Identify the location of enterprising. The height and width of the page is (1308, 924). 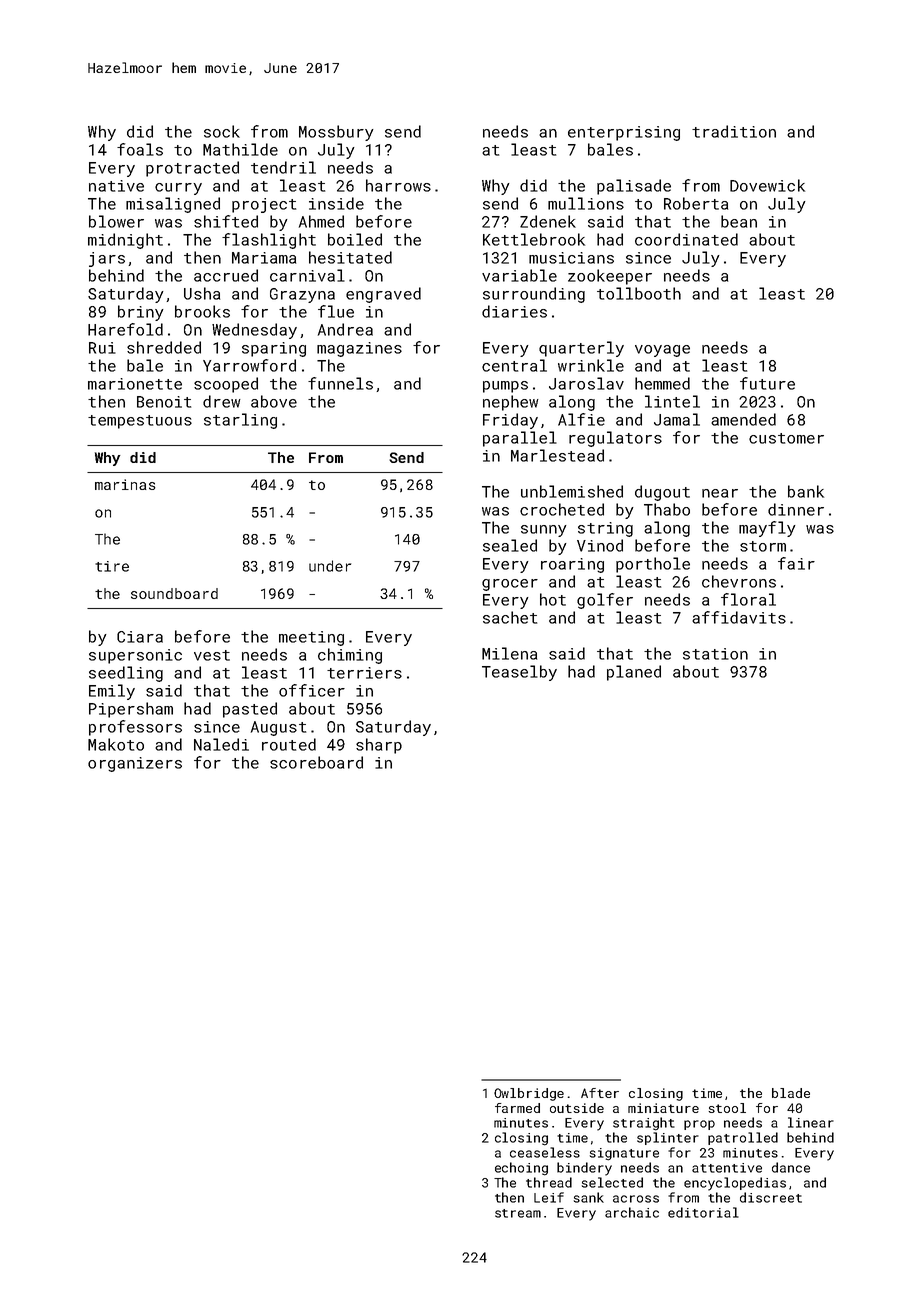
(624, 133).
